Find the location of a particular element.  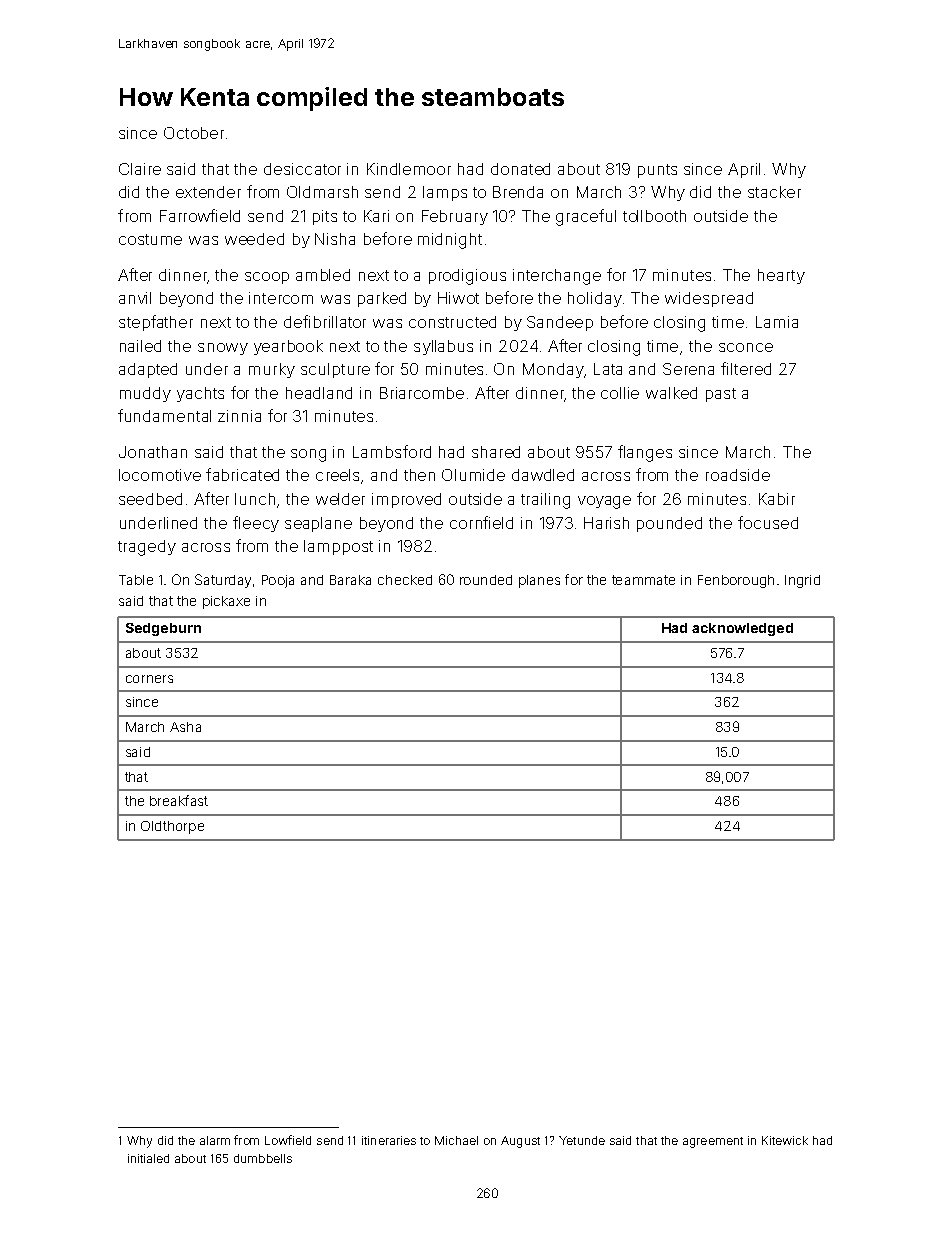

initialed is located at coordinates (148, 1158).
